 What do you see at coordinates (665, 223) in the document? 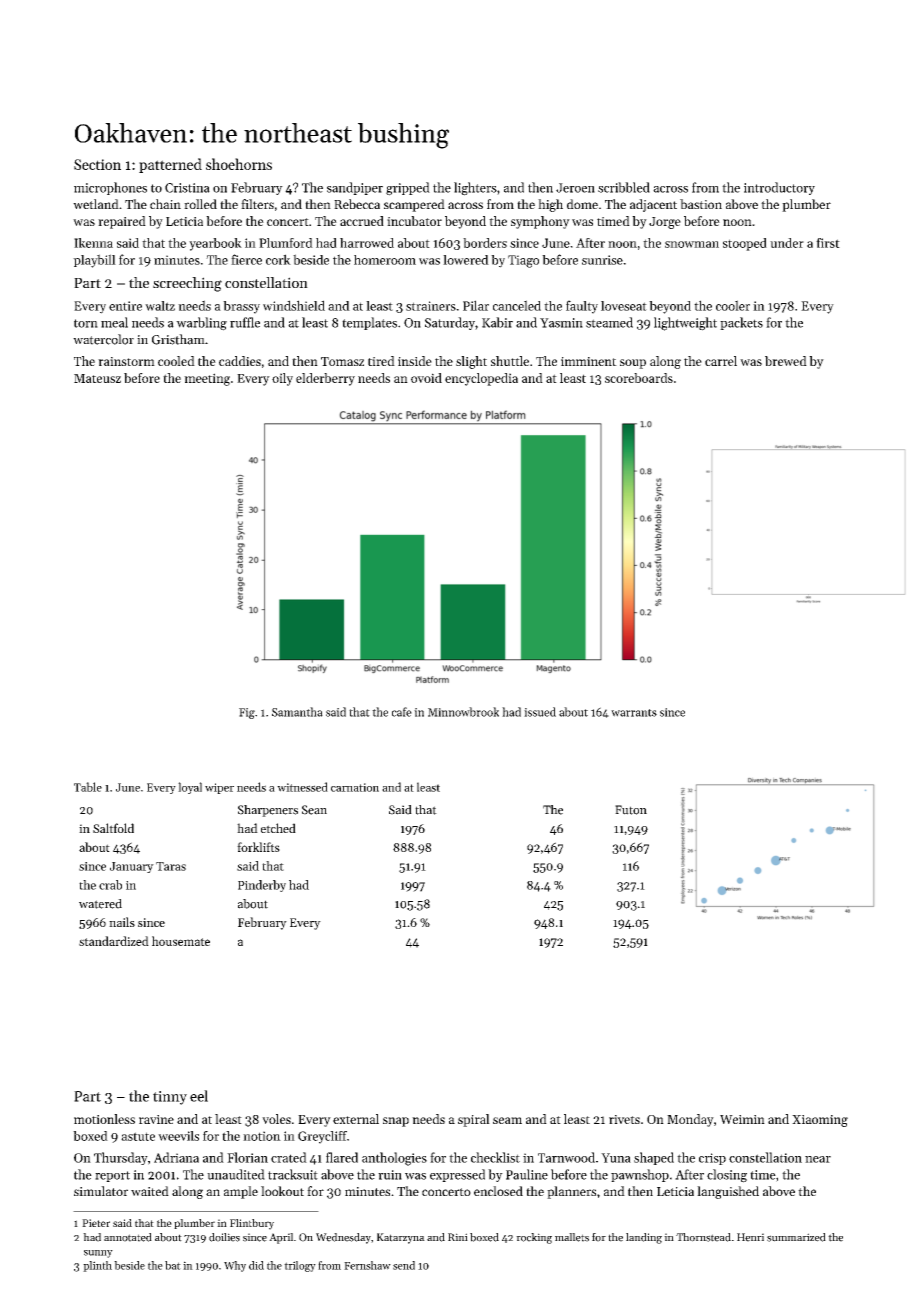
I see `Jorge` at bounding box center [665, 223].
